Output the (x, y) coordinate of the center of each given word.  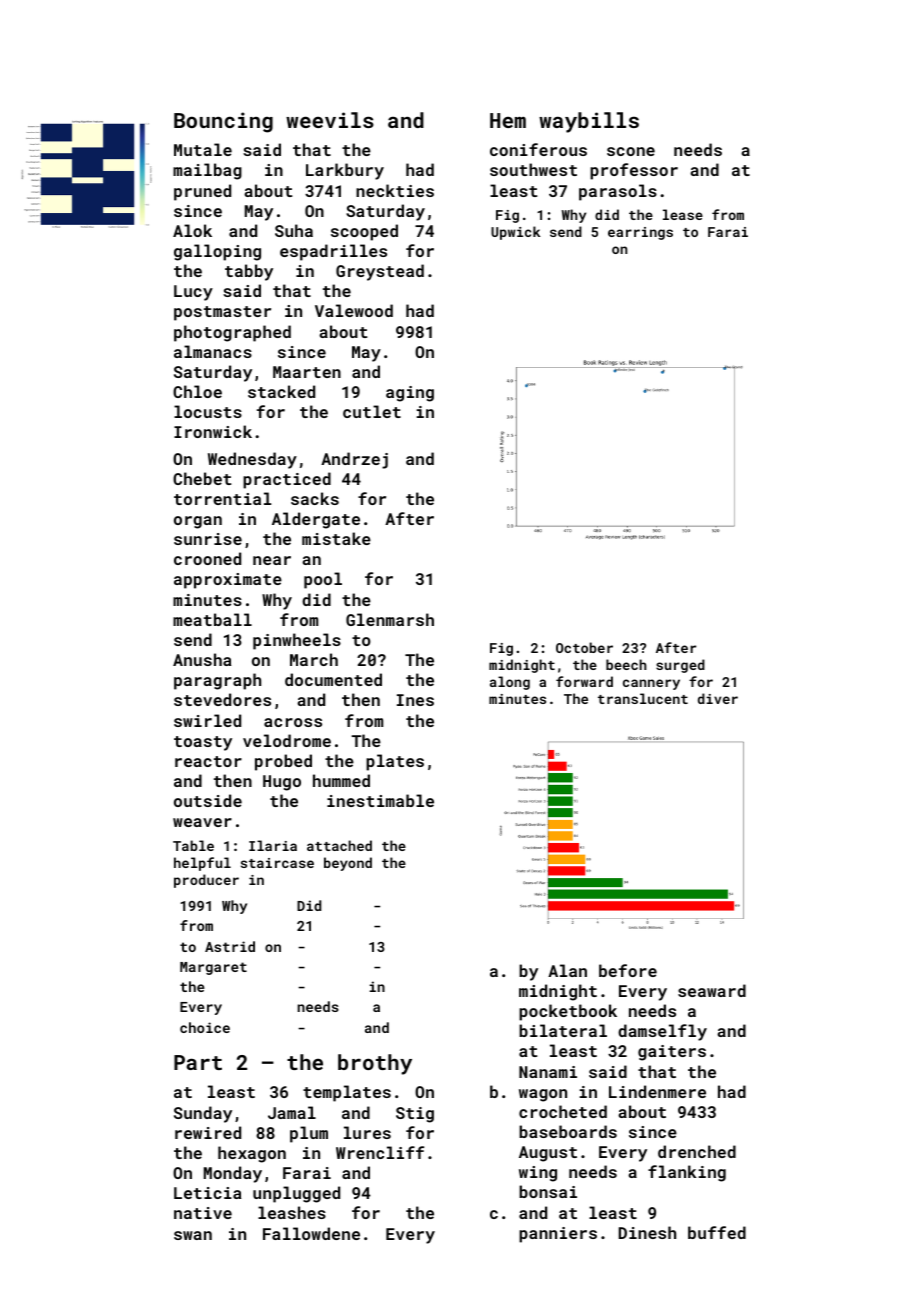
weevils (330, 120)
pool (323, 580)
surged (680, 666)
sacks (315, 498)
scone (631, 151)
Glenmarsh (390, 619)
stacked (281, 391)
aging (410, 394)
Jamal (292, 1112)
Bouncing (223, 122)
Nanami (548, 1072)
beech (626, 664)
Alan (567, 970)
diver (718, 698)
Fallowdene (311, 1233)
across (293, 722)
